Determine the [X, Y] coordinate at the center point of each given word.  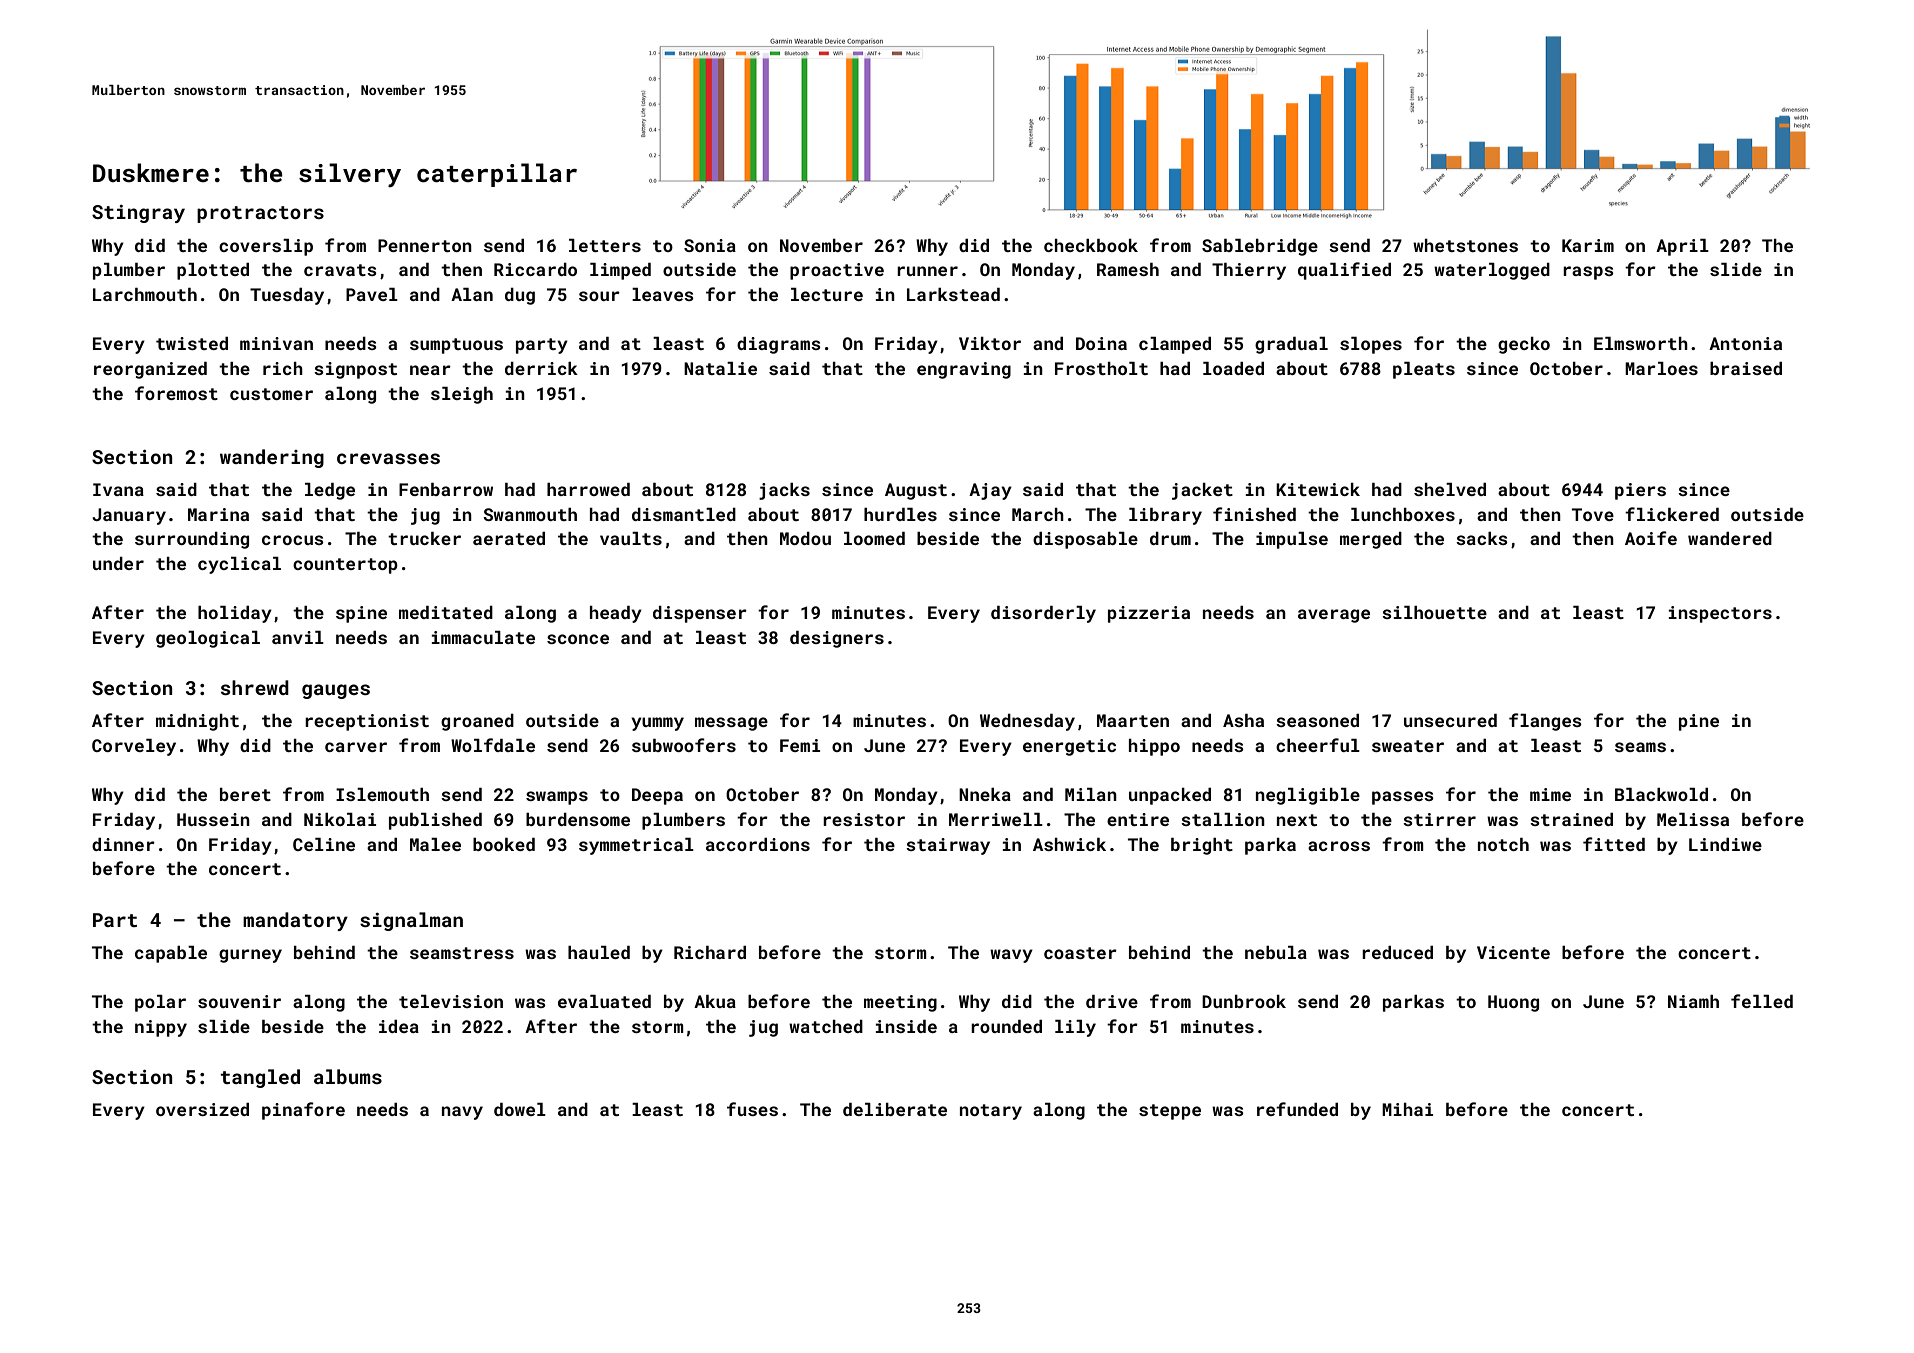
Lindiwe [1725, 844]
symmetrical [636, 846]
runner [927, 271]
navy [462, 1113]
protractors [260, 214]
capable [171, 954]
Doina [1101, 343]
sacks [1482, 538]
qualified [1344, 271]
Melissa [1693, 819]
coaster [1080, 953]
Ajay [990, 491]
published [435, 821]
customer [271, 394]
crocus [293, 540]
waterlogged [1492, 271]
